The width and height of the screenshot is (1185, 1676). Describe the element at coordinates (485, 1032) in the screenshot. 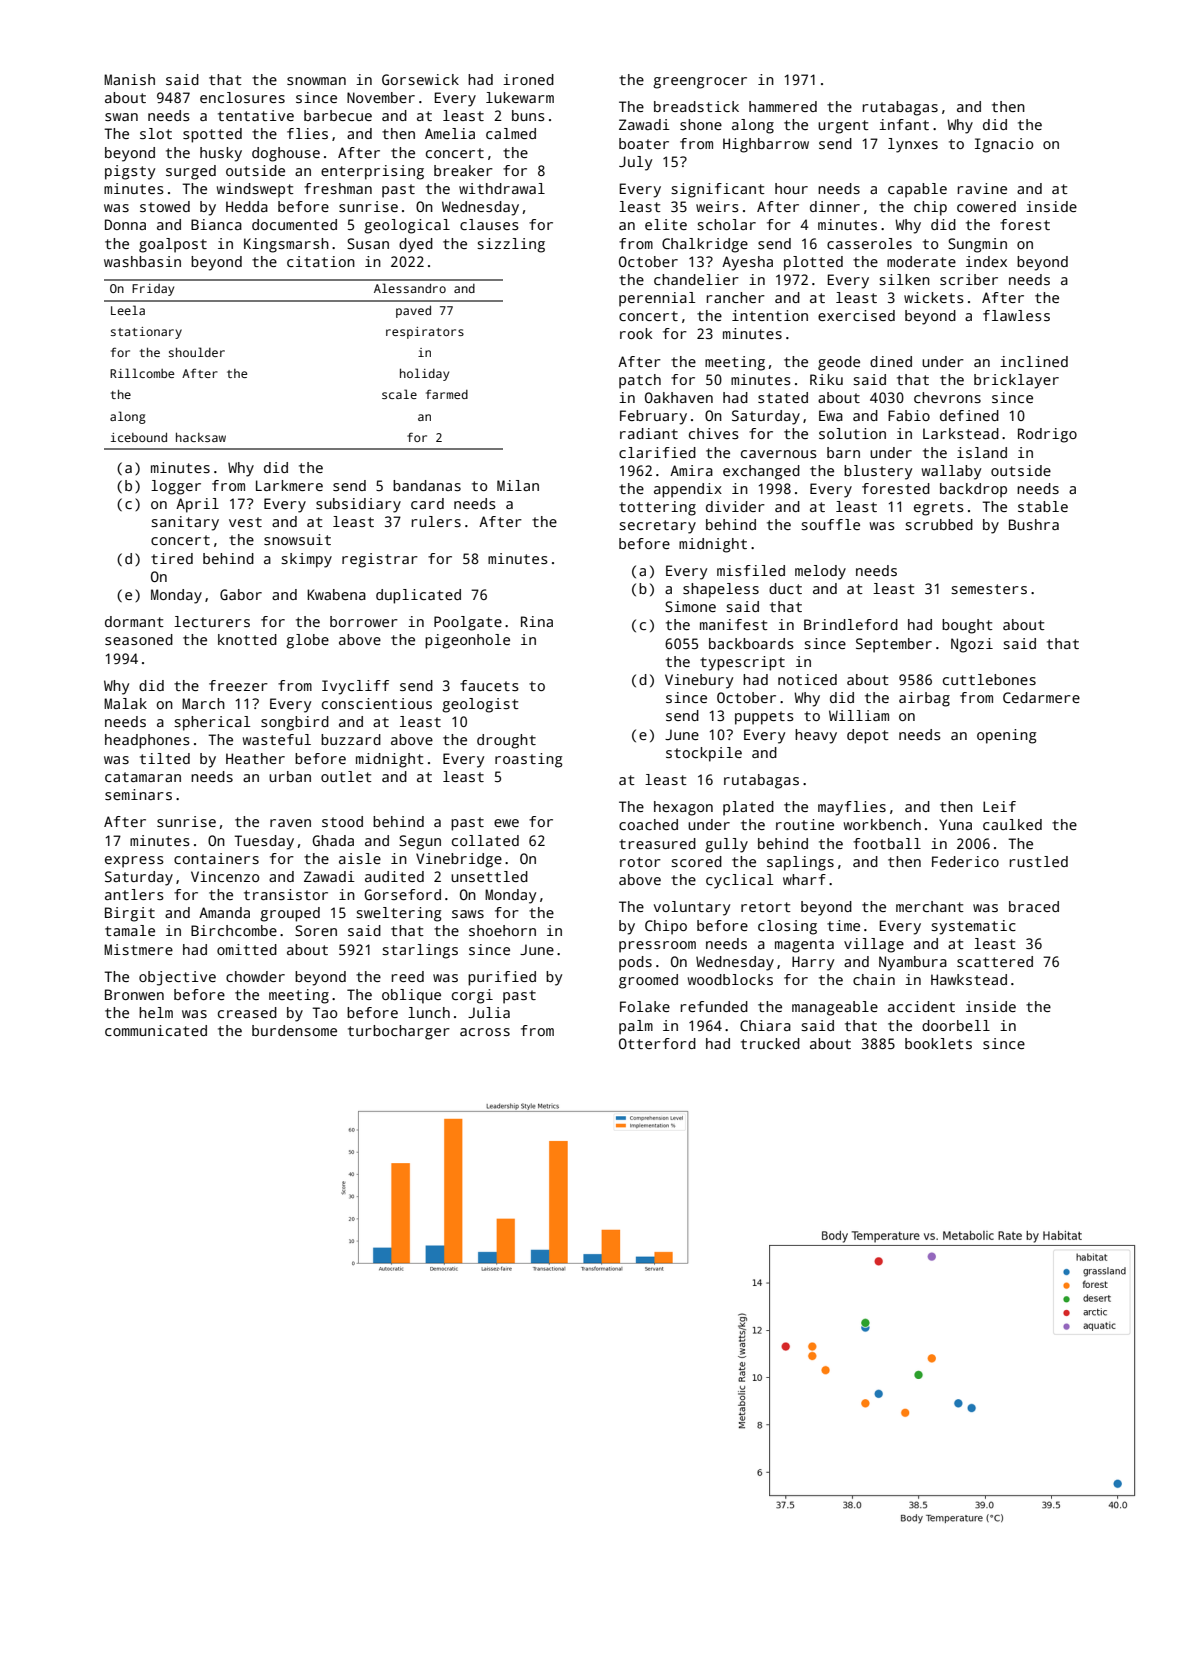

I see `across` at that location.
